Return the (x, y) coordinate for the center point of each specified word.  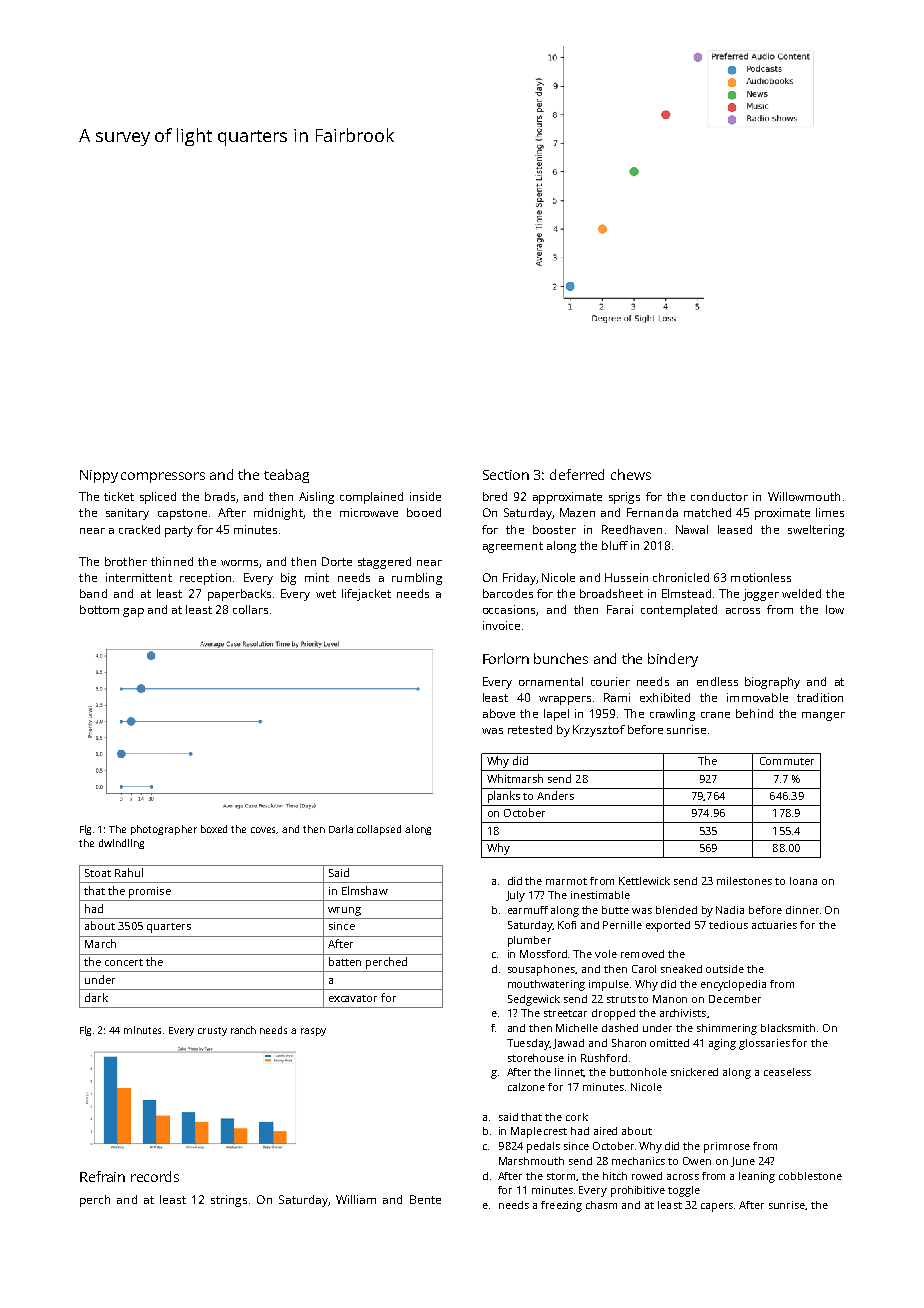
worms (239, 563)
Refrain (102, 1176)
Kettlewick (644, 881)
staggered (384, 563)
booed (424, 512)
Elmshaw (365, 890)
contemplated (679, 611)
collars (250, 609)
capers (718, 1207)
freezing (561, 1206)
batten (345, 961)
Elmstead (686, 593)
